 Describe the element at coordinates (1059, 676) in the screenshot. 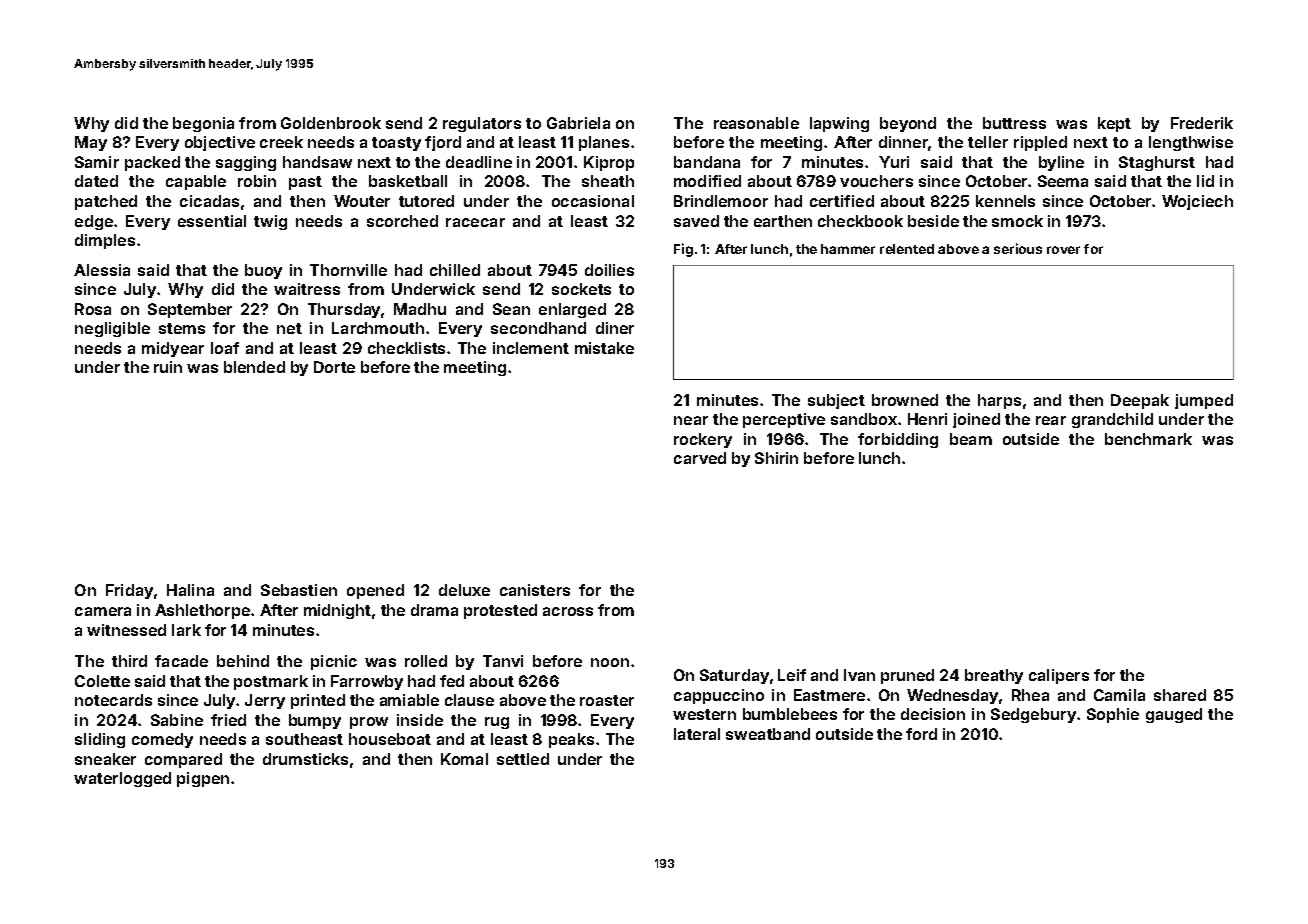

I see `calipers` at that location.
